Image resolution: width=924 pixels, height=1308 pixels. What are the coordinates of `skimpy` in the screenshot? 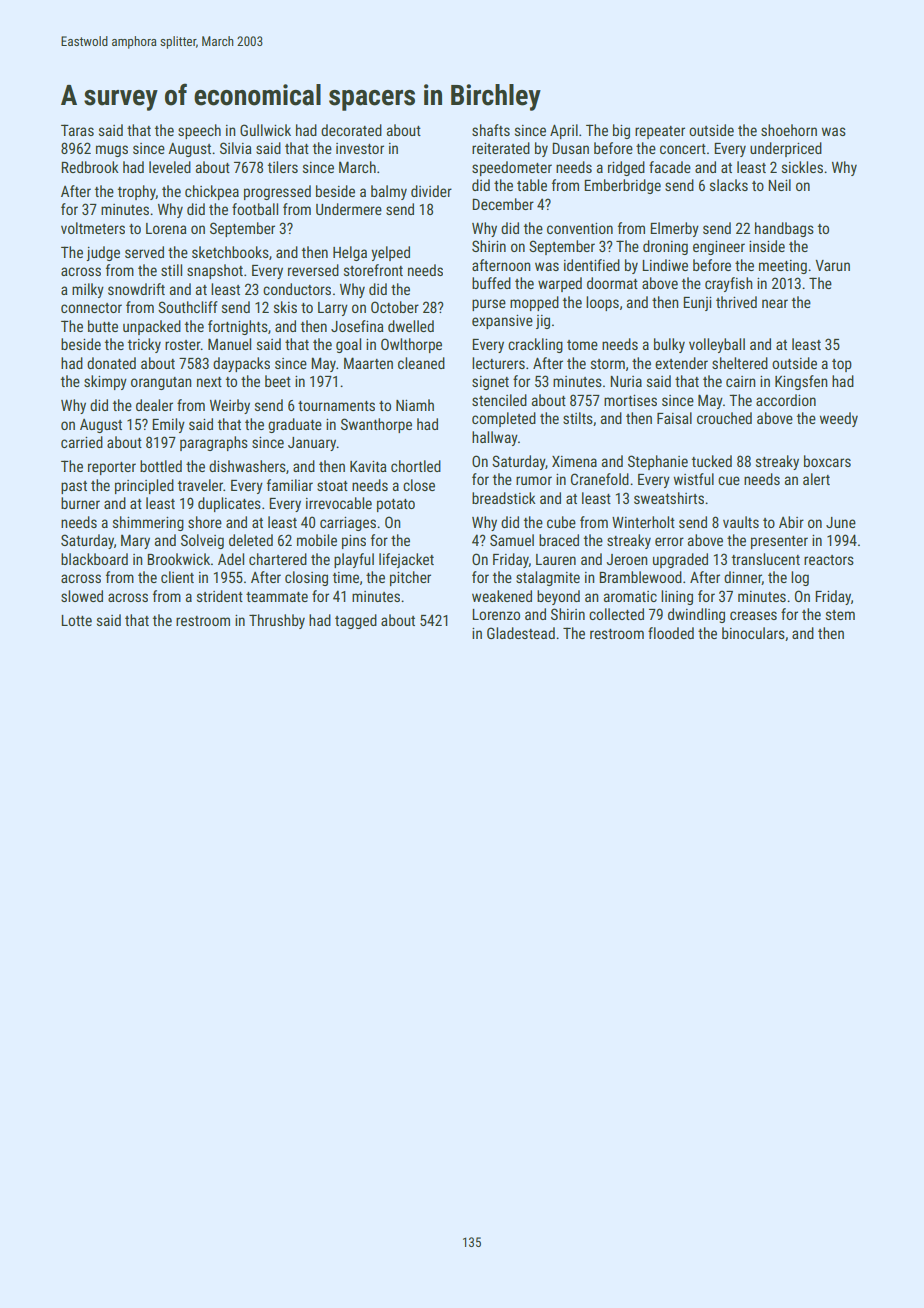 It's located at (105, 382).
